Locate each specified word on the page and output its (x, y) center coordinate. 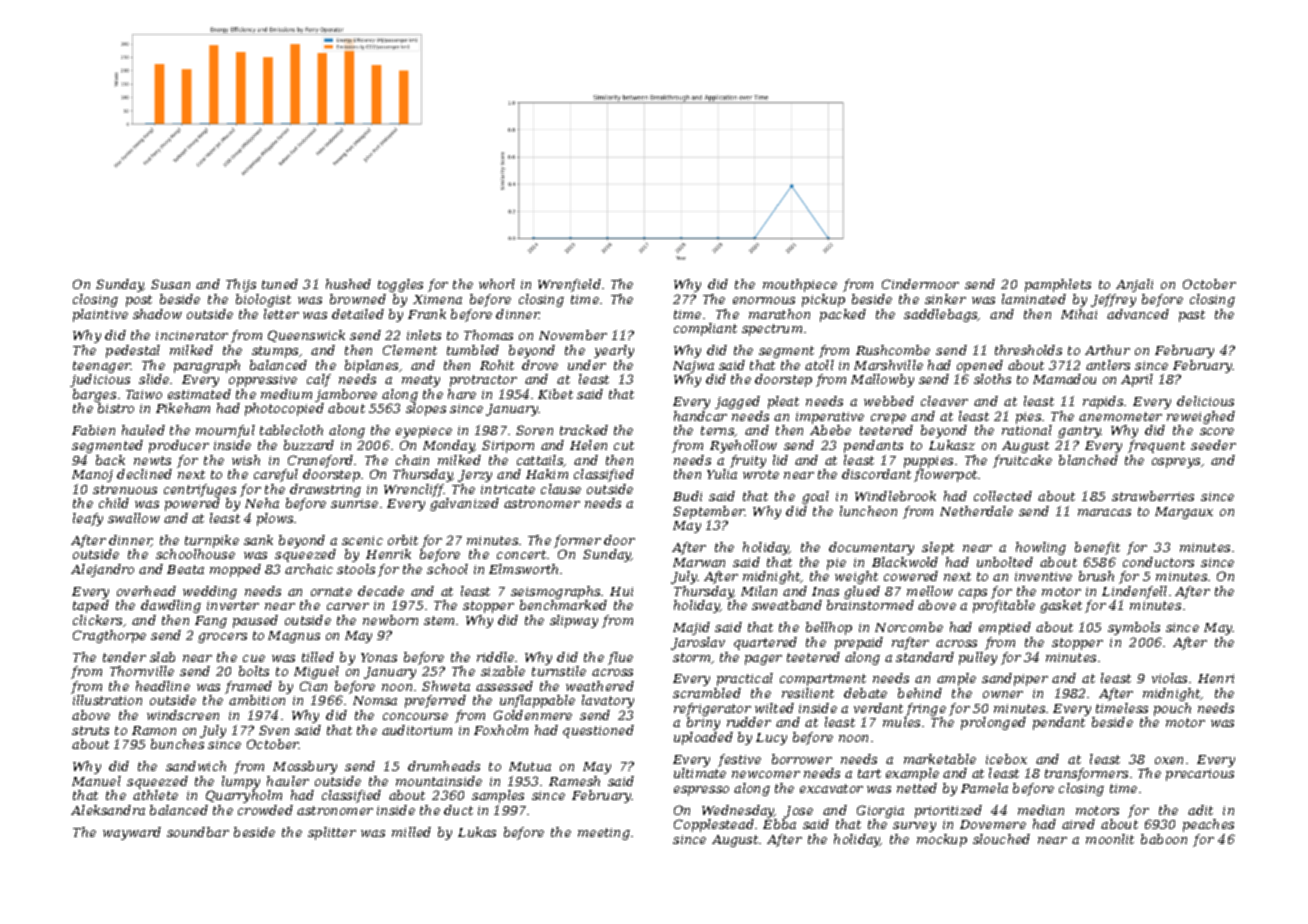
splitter (332, 833)
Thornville (142, 671)
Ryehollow (743, 446)
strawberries (1153, 496)
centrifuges (200, 490)
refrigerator (712, 709)
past (1192, 316)
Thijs (241, 285)
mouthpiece (800, 285)
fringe (926, 709)
